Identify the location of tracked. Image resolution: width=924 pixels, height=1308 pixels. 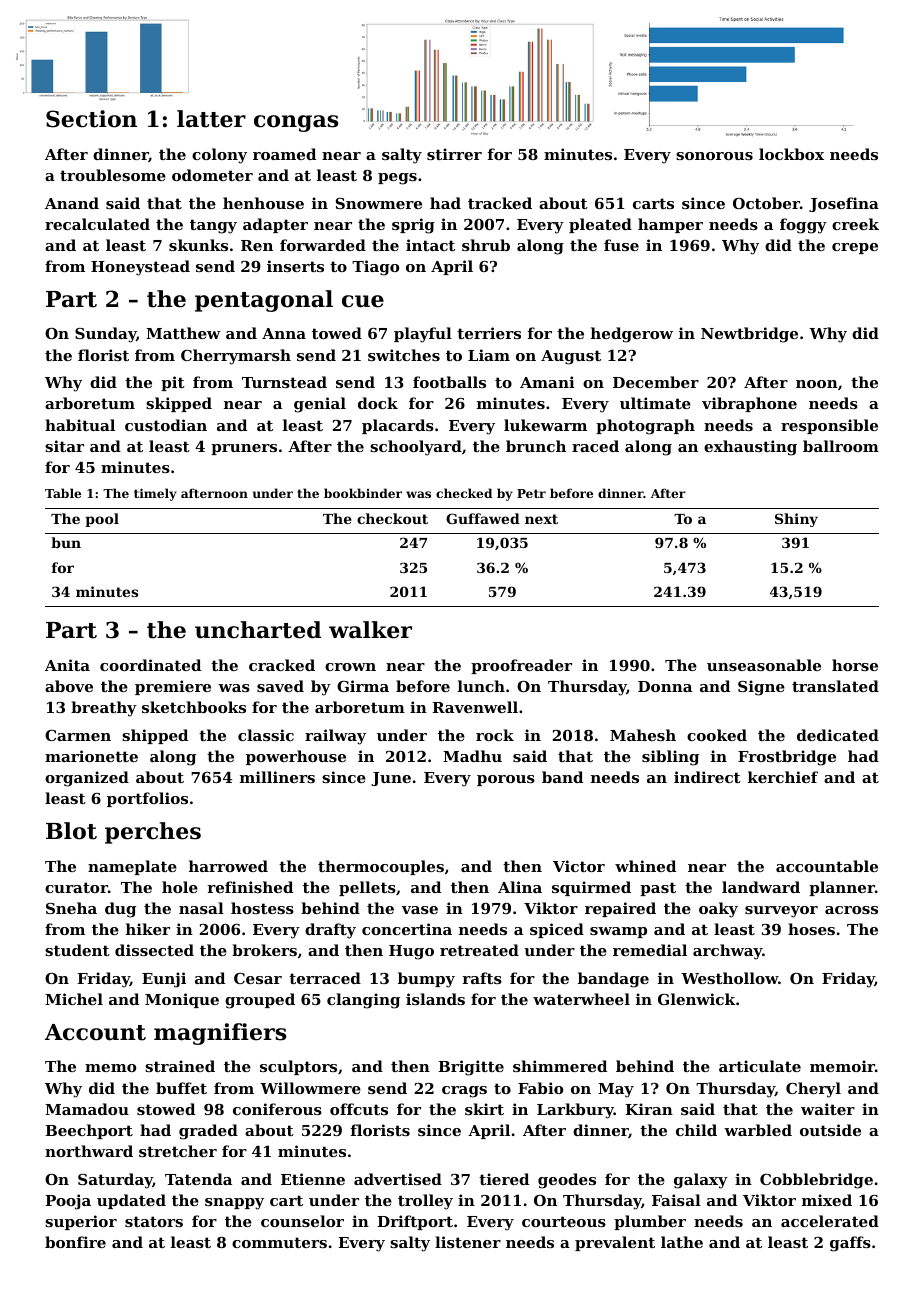
(500, 203).
